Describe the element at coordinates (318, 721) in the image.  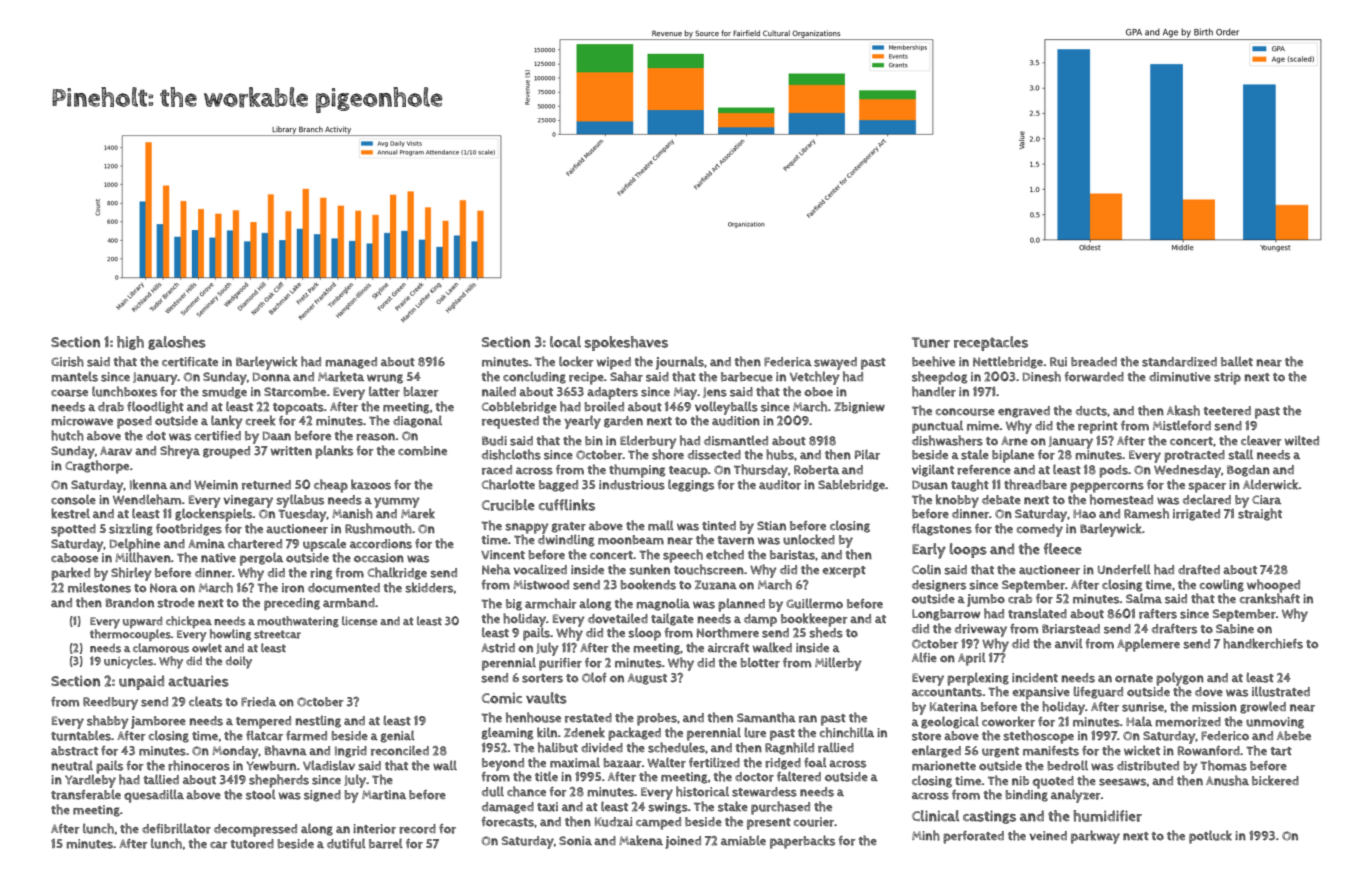
I see `nestling` at that location.
